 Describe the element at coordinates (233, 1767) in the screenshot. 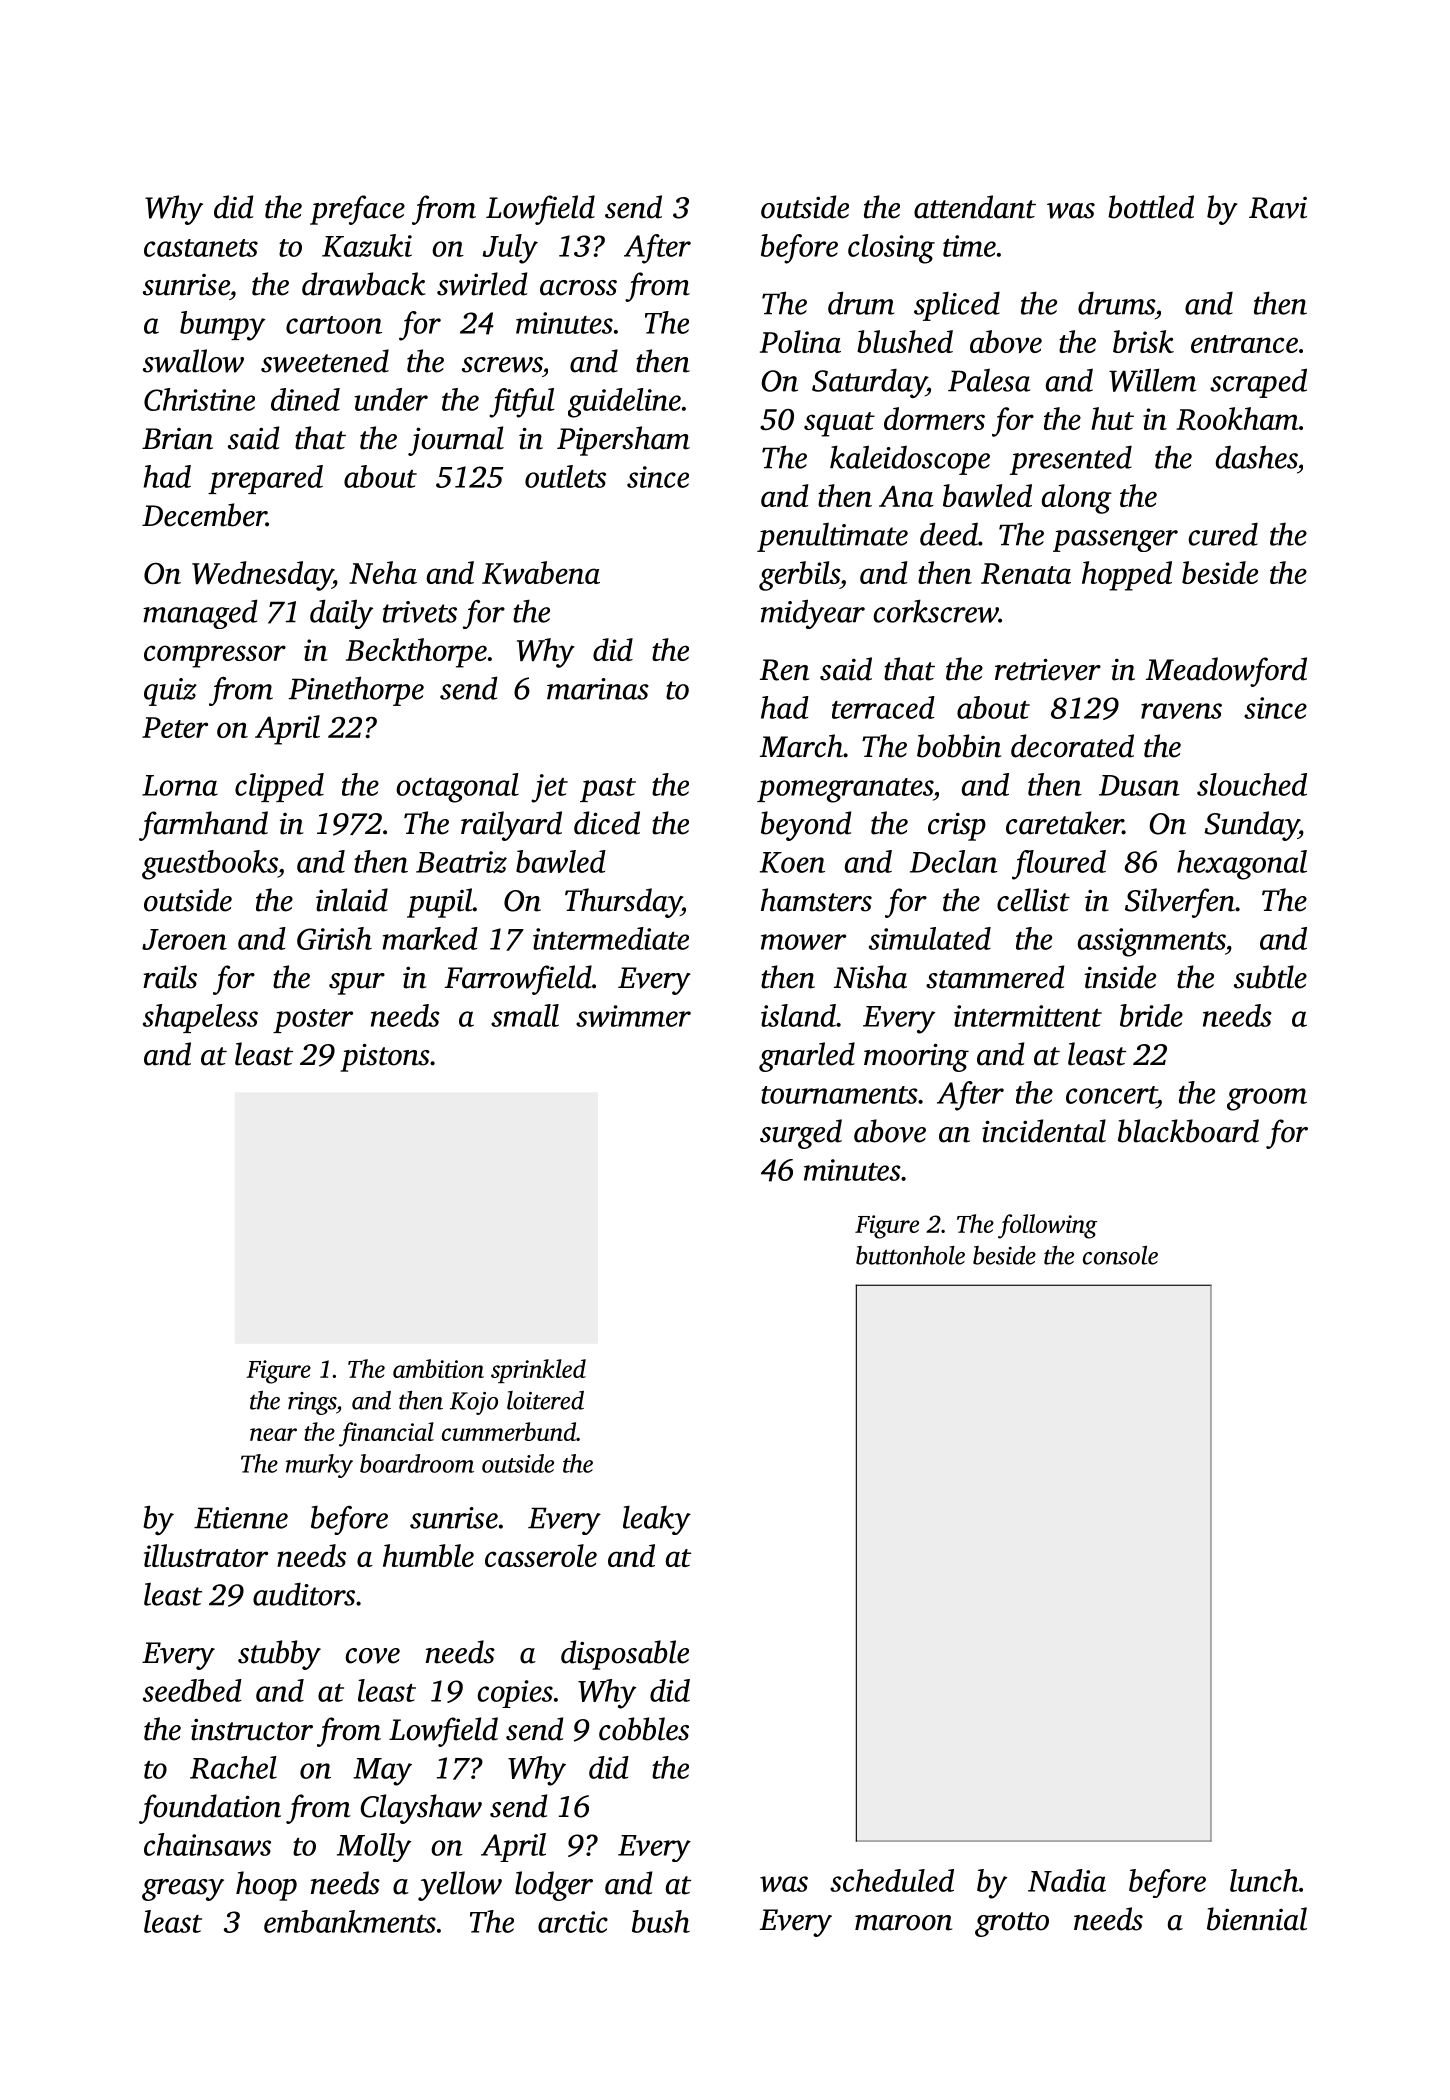

I see `Rachel` at that location.
